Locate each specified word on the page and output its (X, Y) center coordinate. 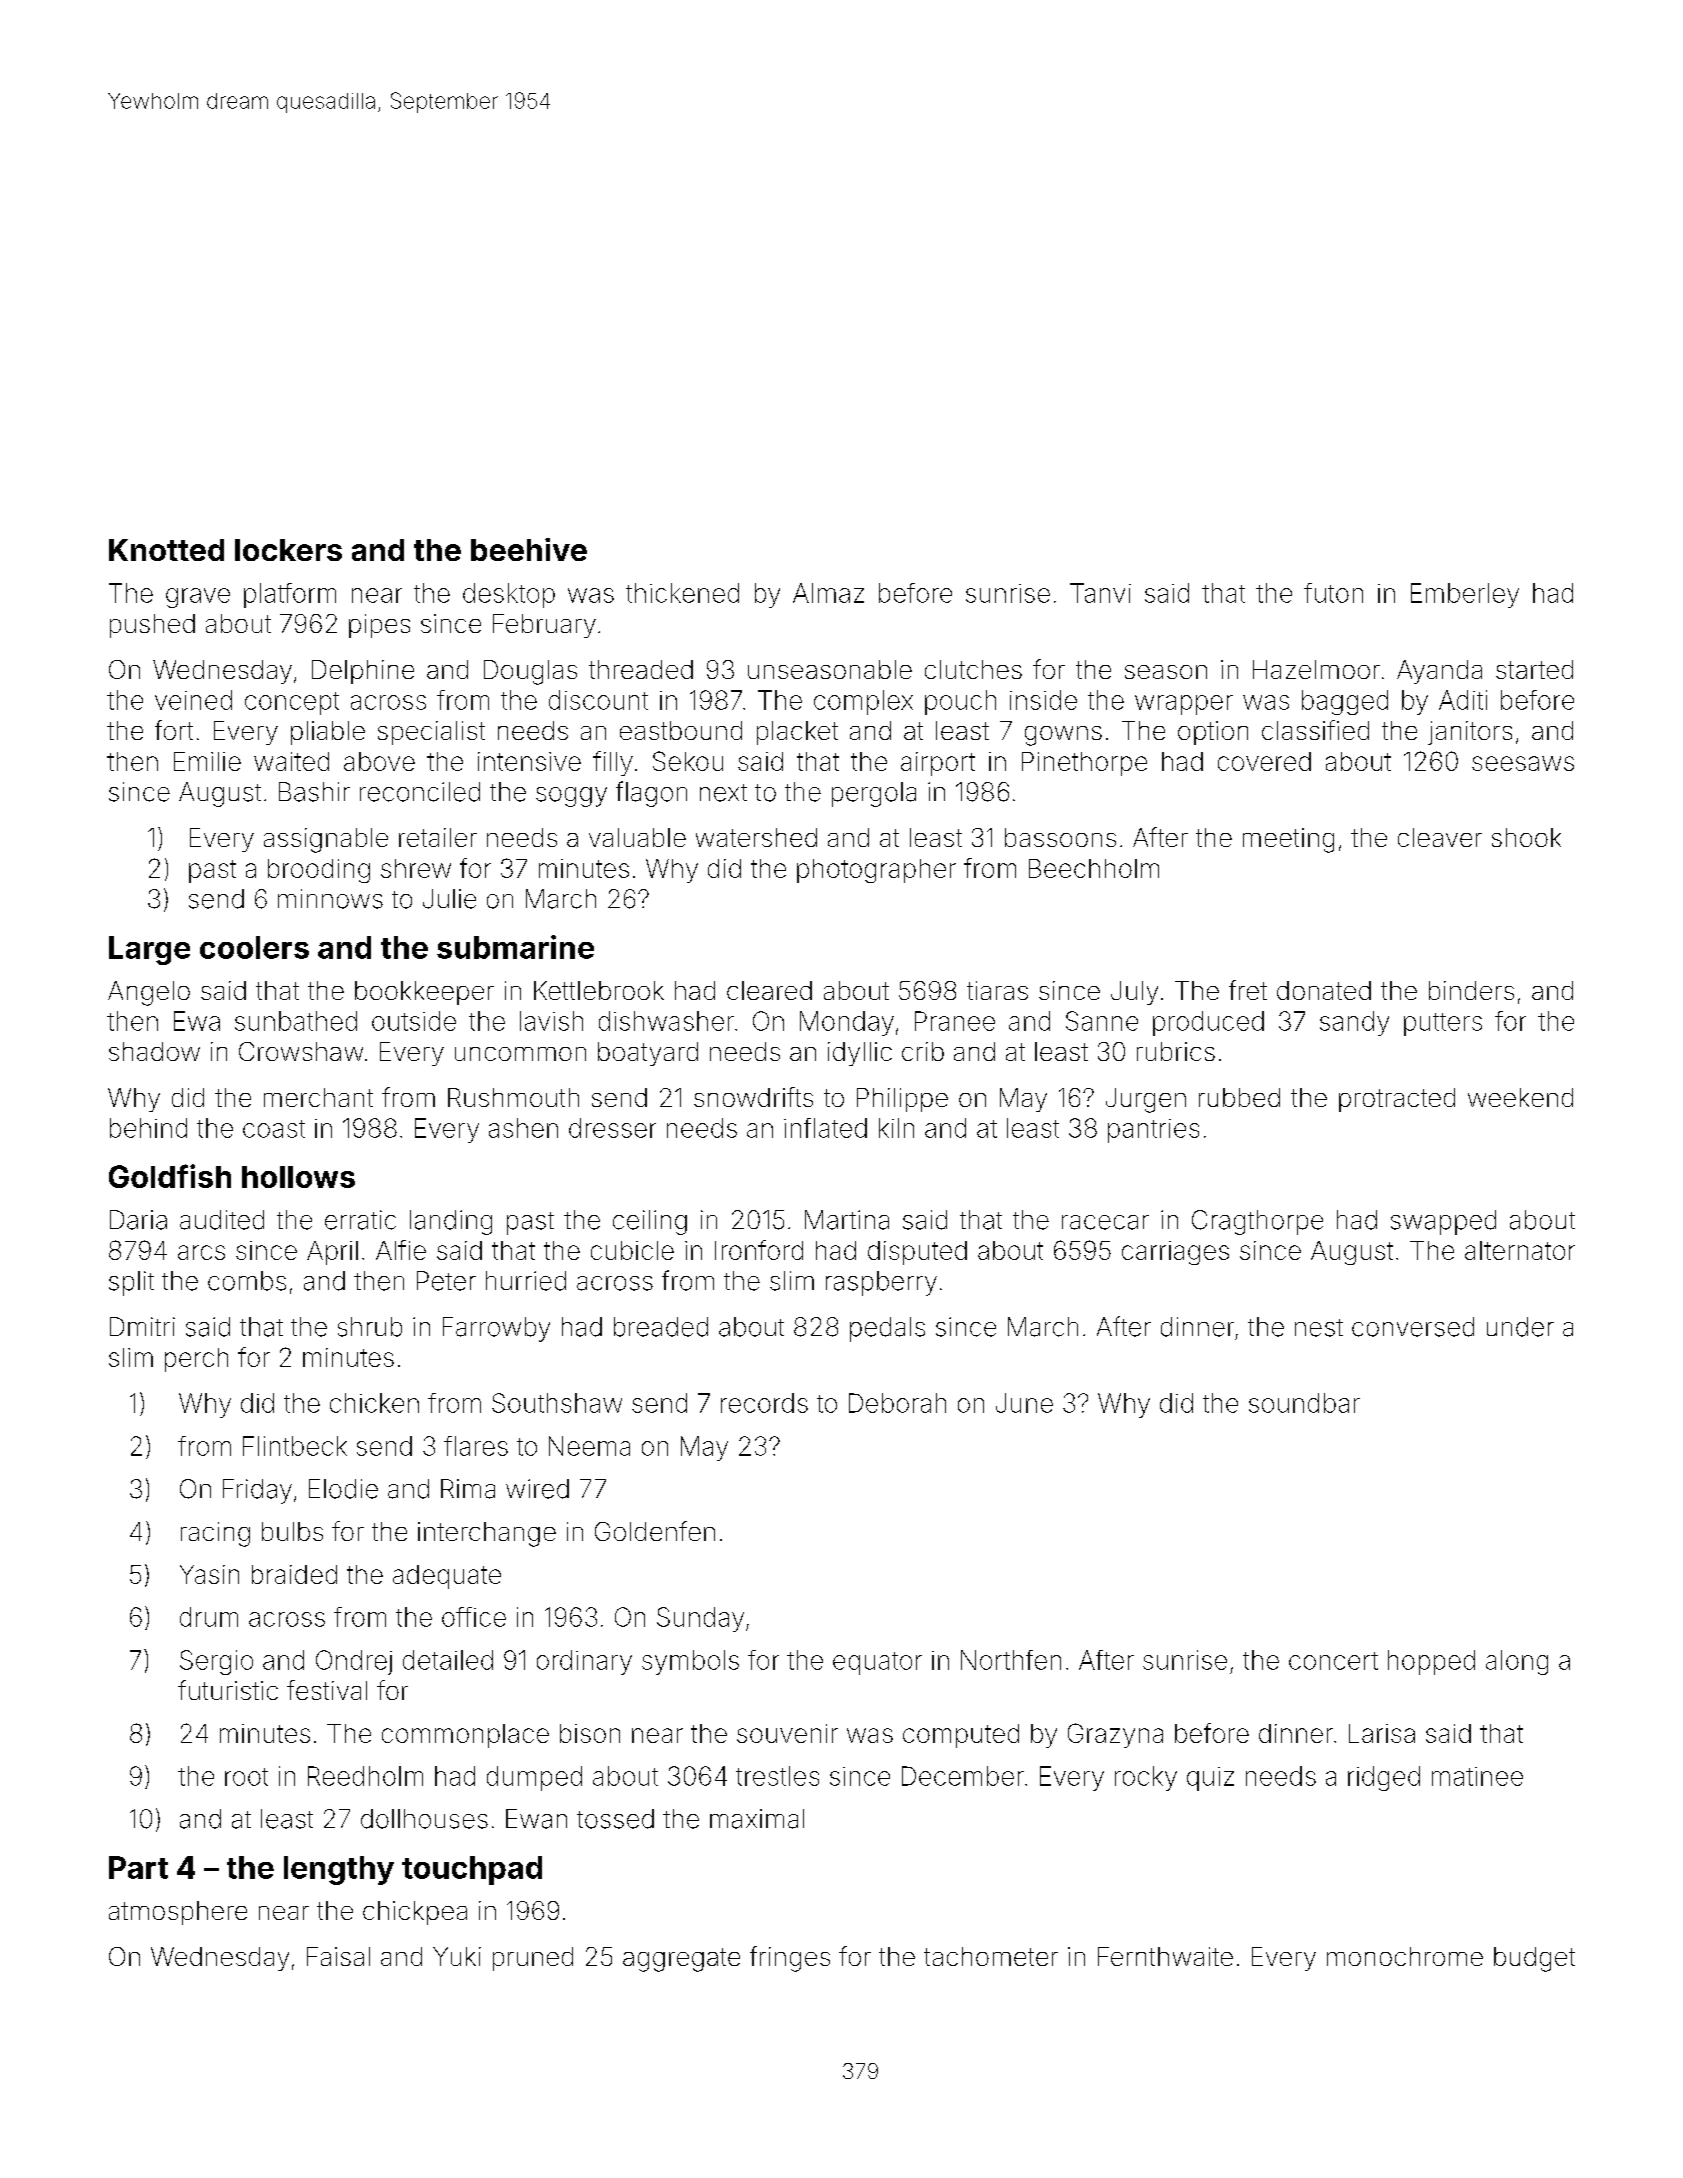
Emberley (1465, 595)
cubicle (632, 1250)
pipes (379, 626)
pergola (874, 794)
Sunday (700, 1619)
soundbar (1304, 1403)
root (246, 1777)
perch (196, 1360)
